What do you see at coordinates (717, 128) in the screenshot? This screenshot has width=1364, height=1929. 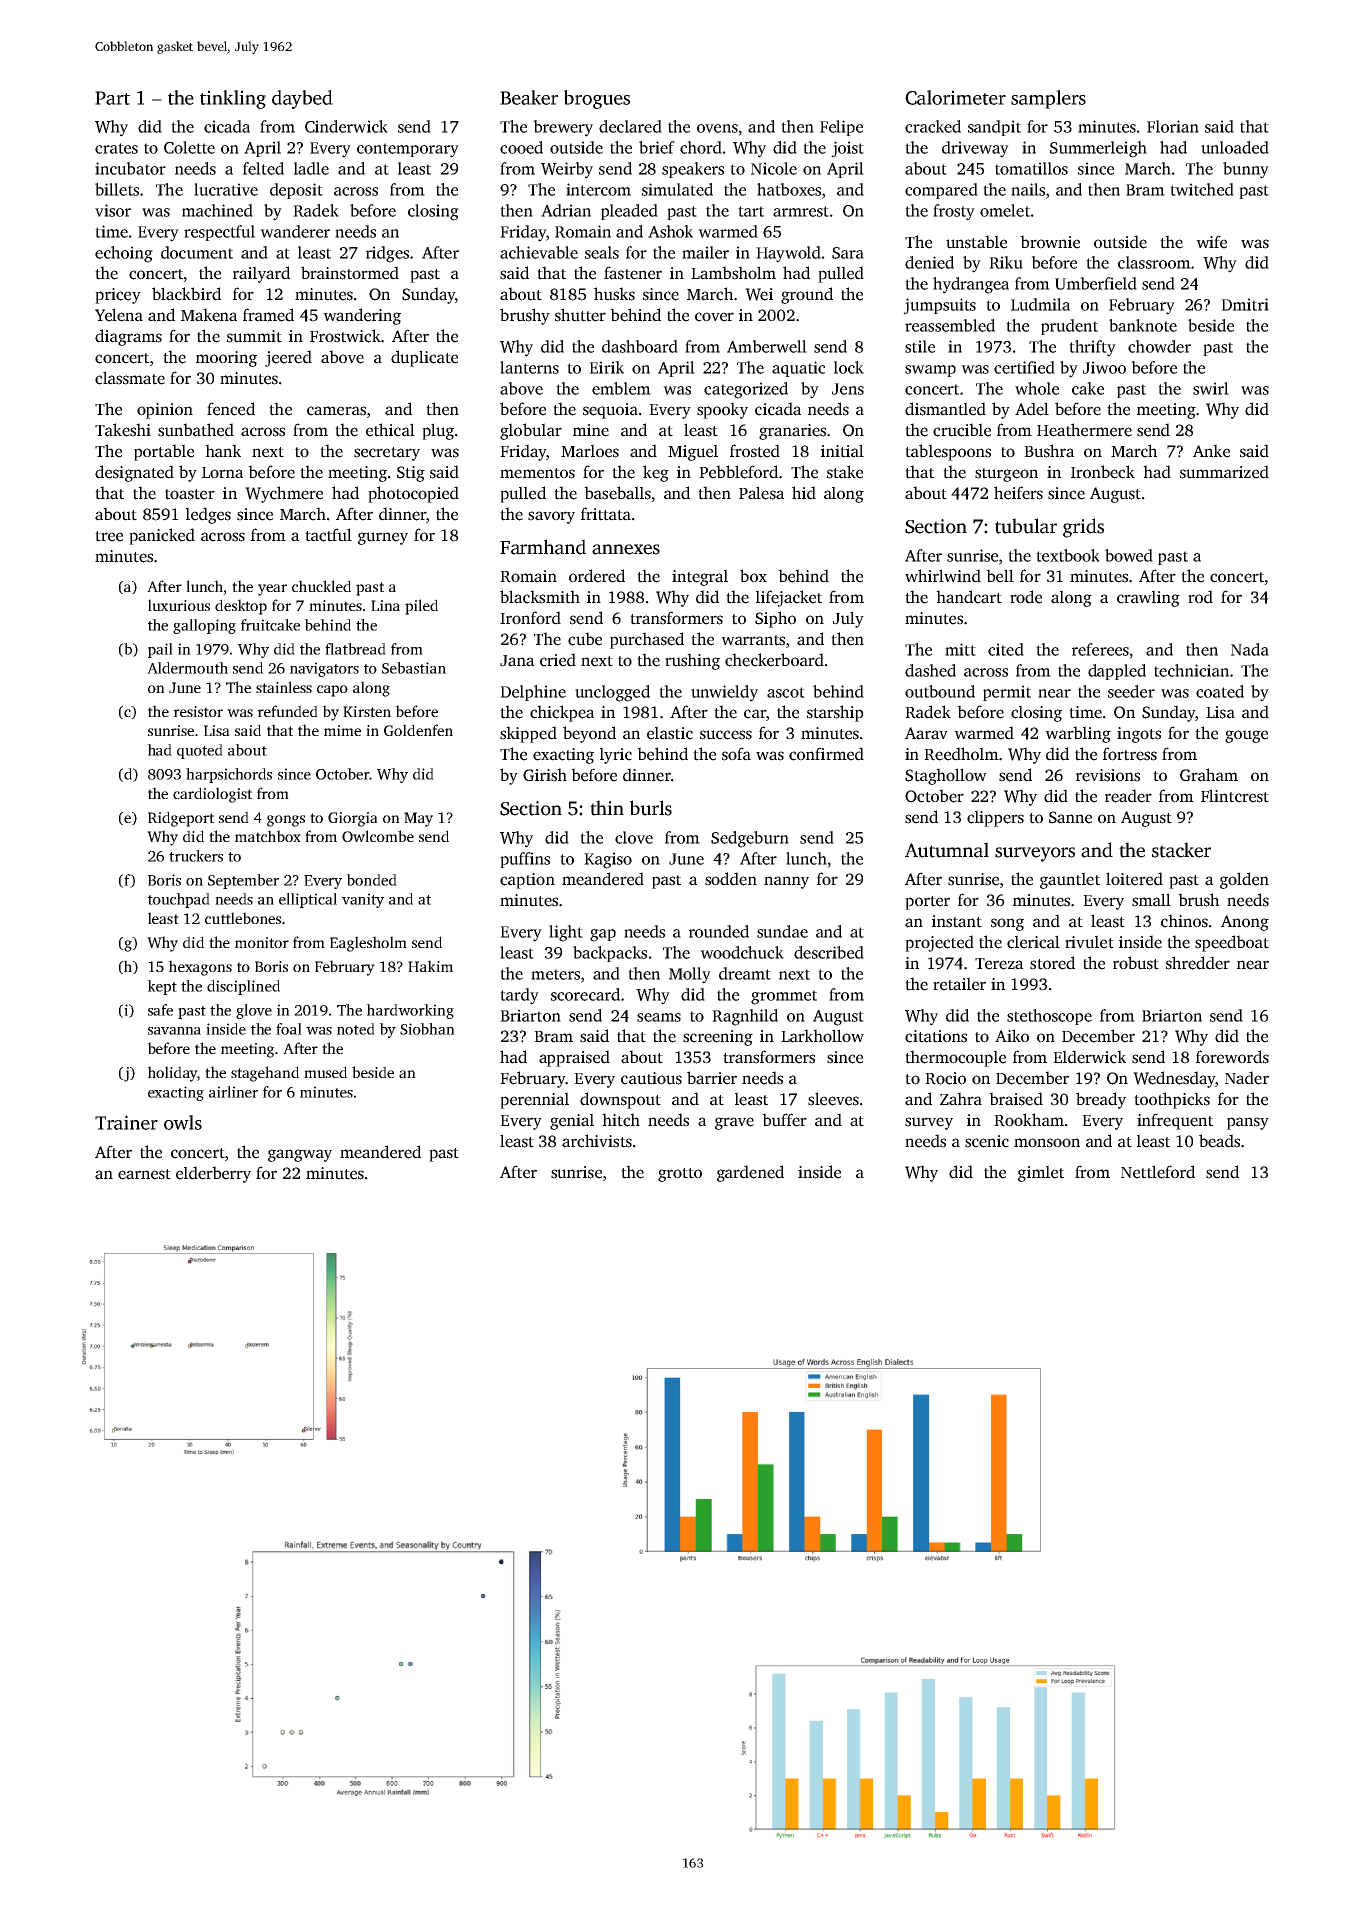 I see `ovens` at bounding box center [717, 128].
